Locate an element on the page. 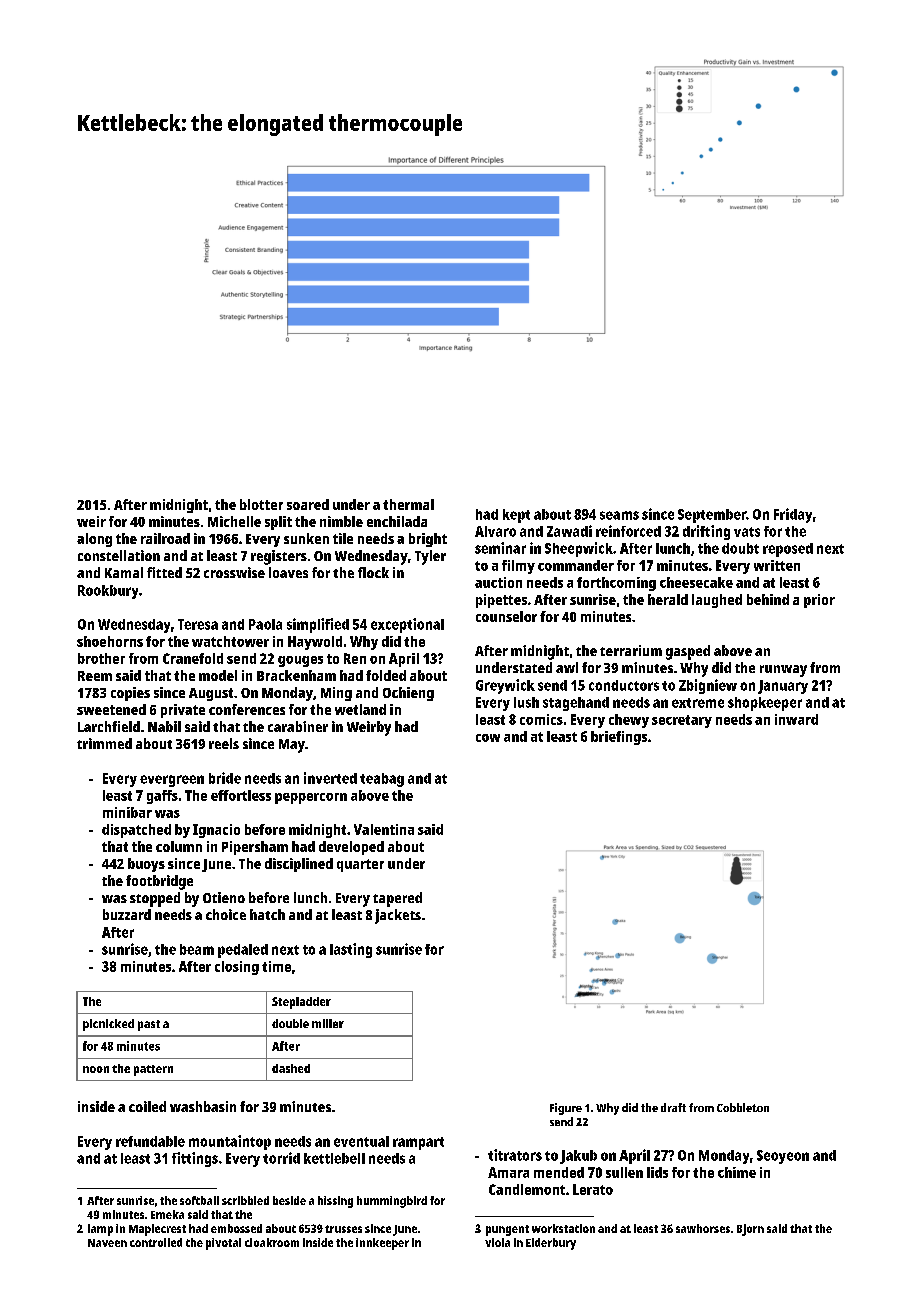 Image resolution: width=924 pixels, height=1308 pixels. stagehand is located at coordinates (576, 704).
